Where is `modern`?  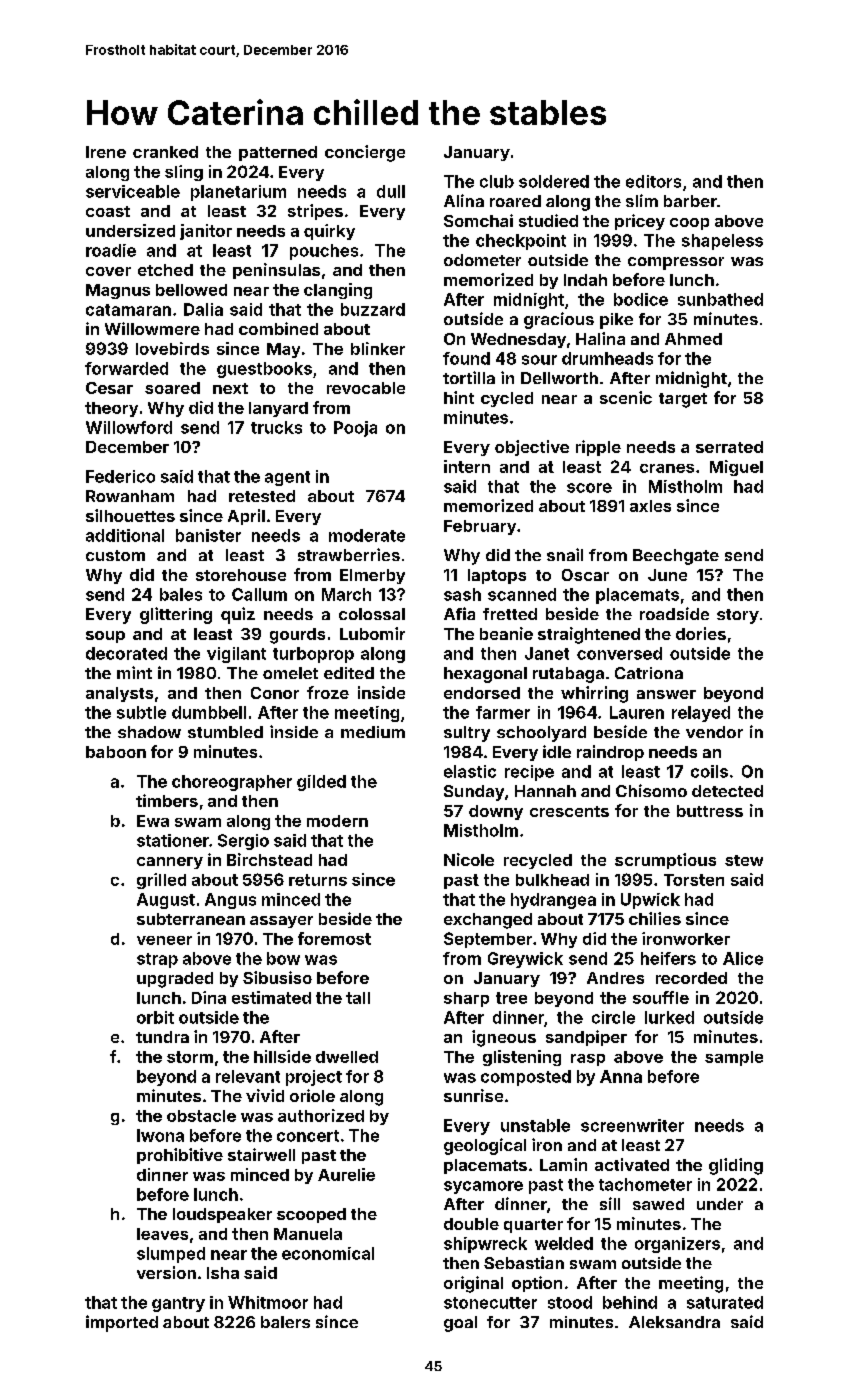 modern is located at coordinates (337, 821).
